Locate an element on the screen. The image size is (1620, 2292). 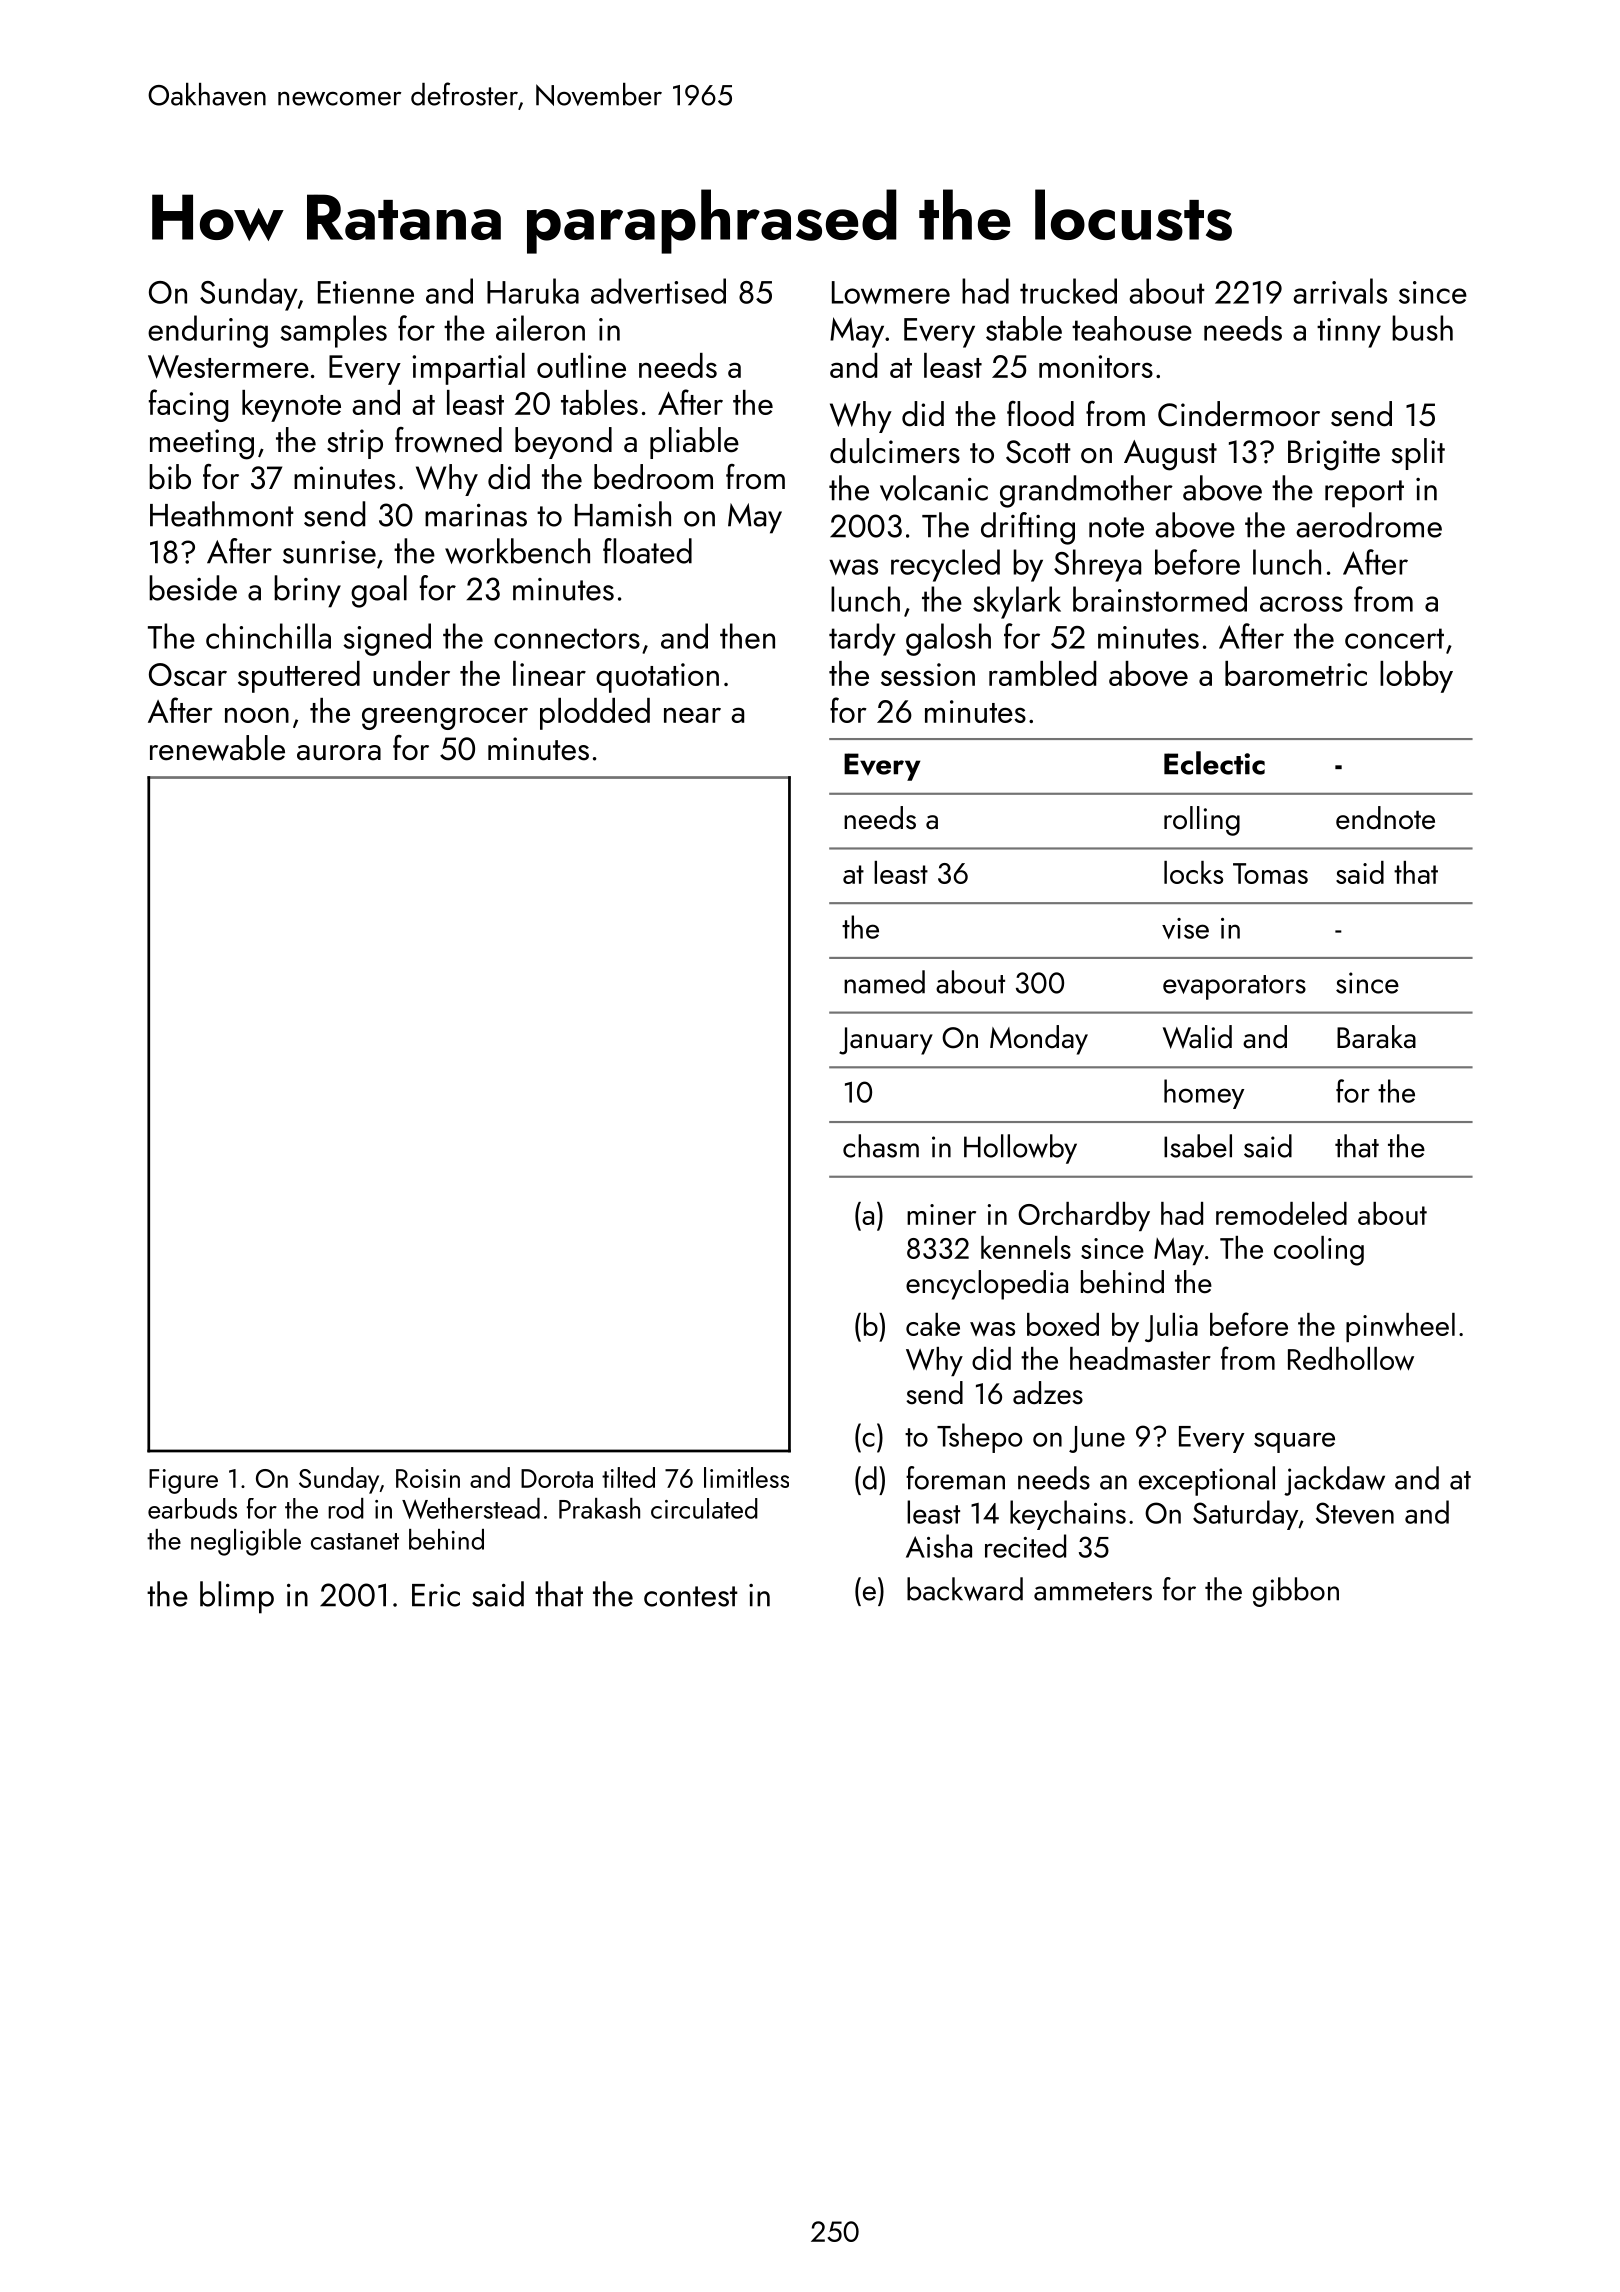
bib is located at coordinates (170, 477).
